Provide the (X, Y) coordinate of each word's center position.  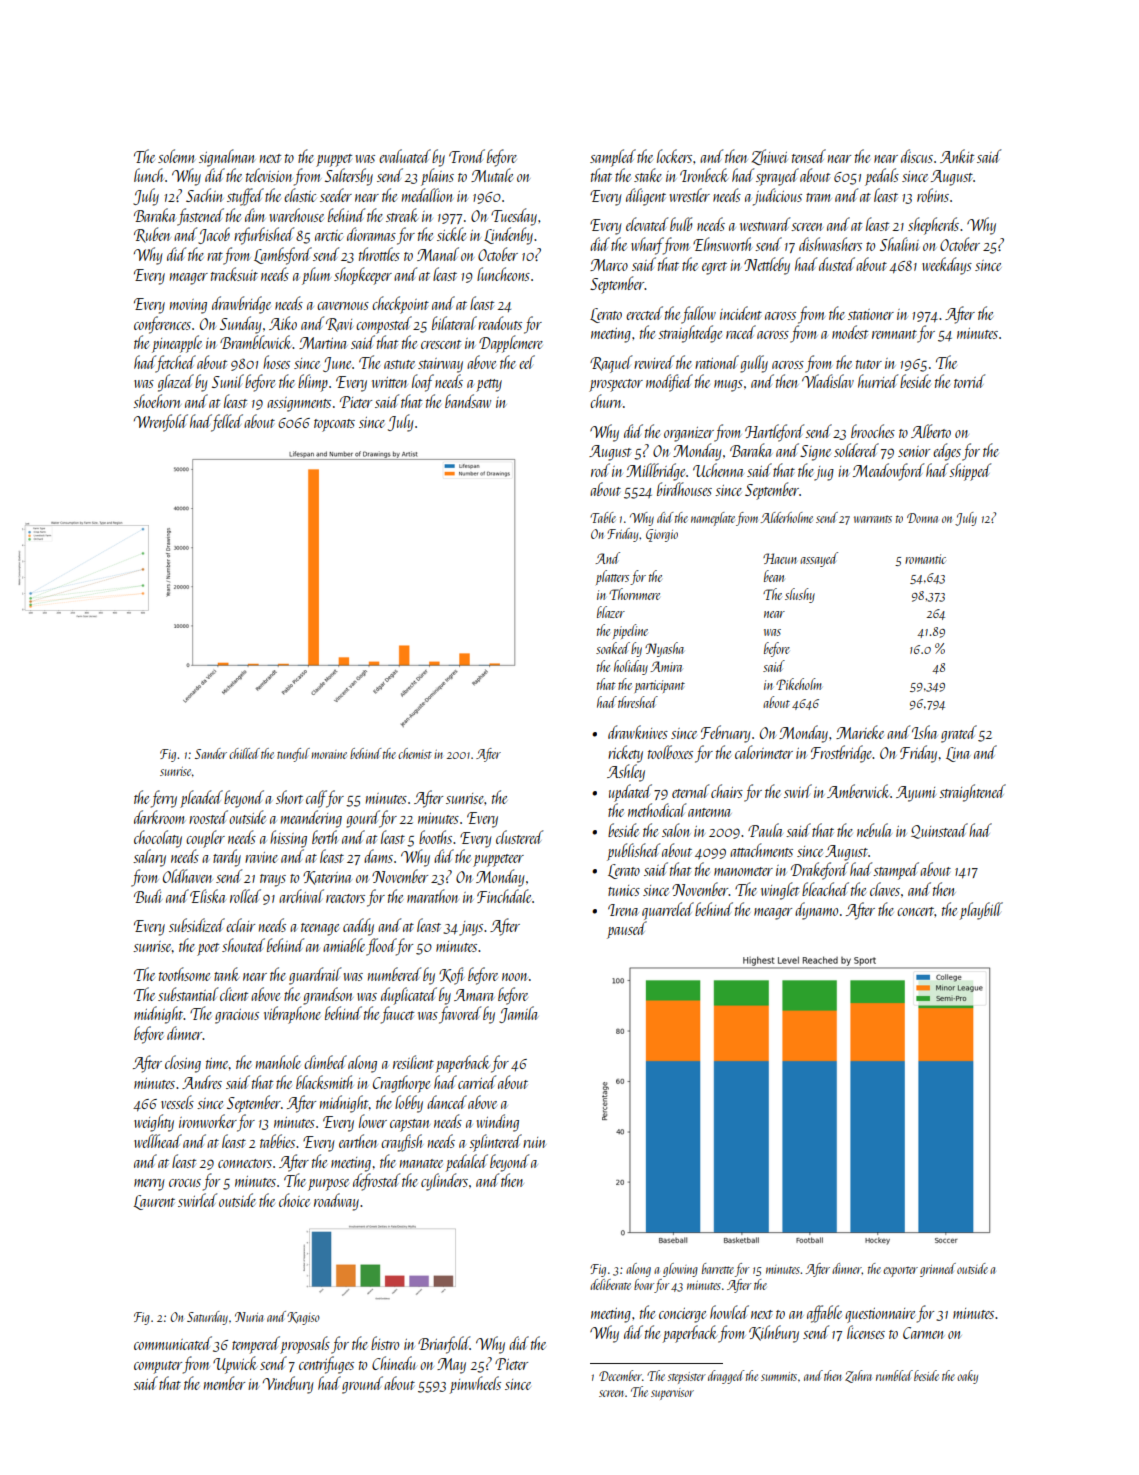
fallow (698, 315)
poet (208, 949)
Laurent (154, 1202)
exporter (900, 1272)
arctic (329, 235)
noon (514, 977)
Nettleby (767, 266)
